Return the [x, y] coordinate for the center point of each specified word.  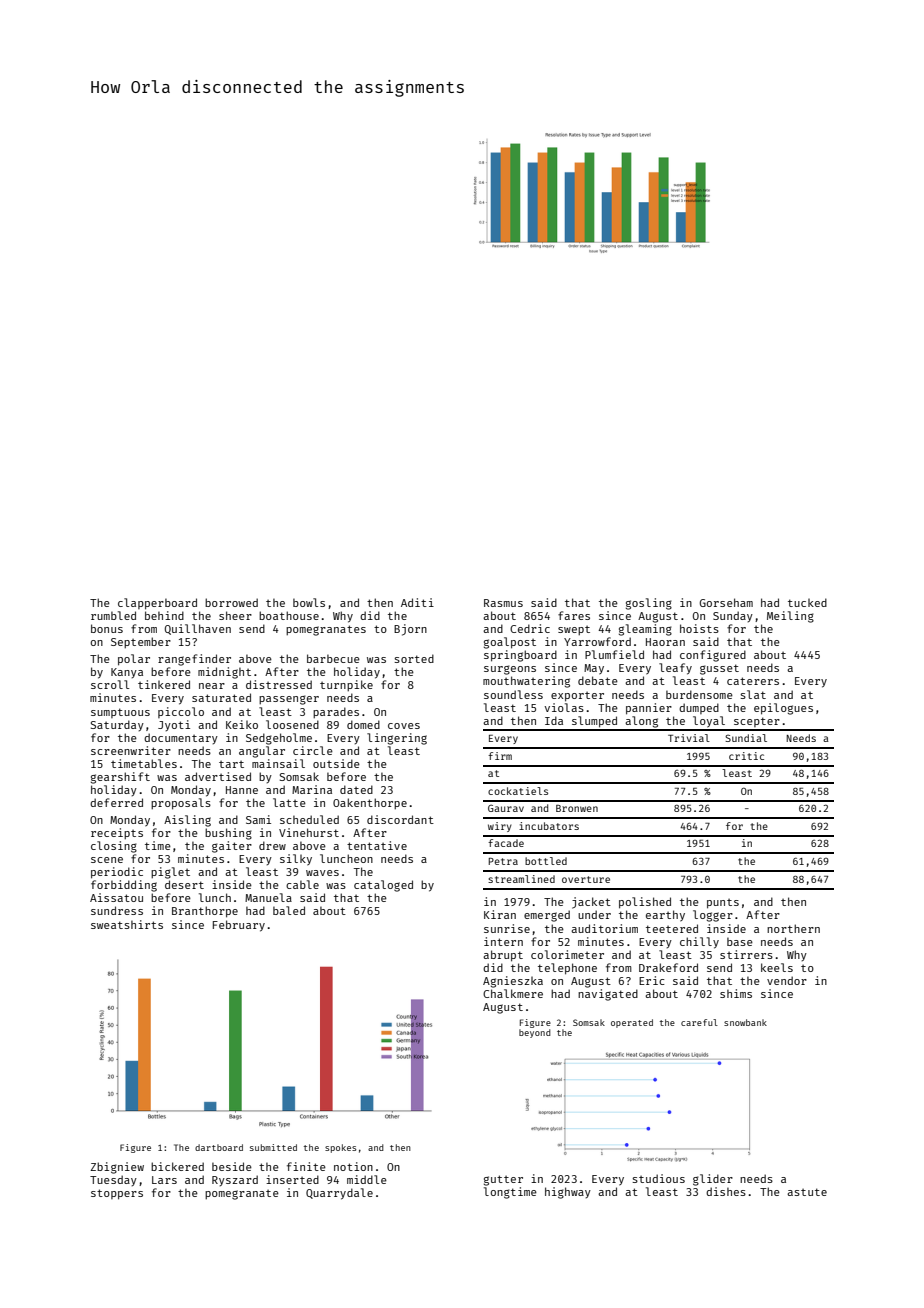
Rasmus [503, 603]
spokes [340, 1148]
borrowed [231, 602]
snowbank [745, 1022]
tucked [807, 602]
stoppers [117, 1194]
